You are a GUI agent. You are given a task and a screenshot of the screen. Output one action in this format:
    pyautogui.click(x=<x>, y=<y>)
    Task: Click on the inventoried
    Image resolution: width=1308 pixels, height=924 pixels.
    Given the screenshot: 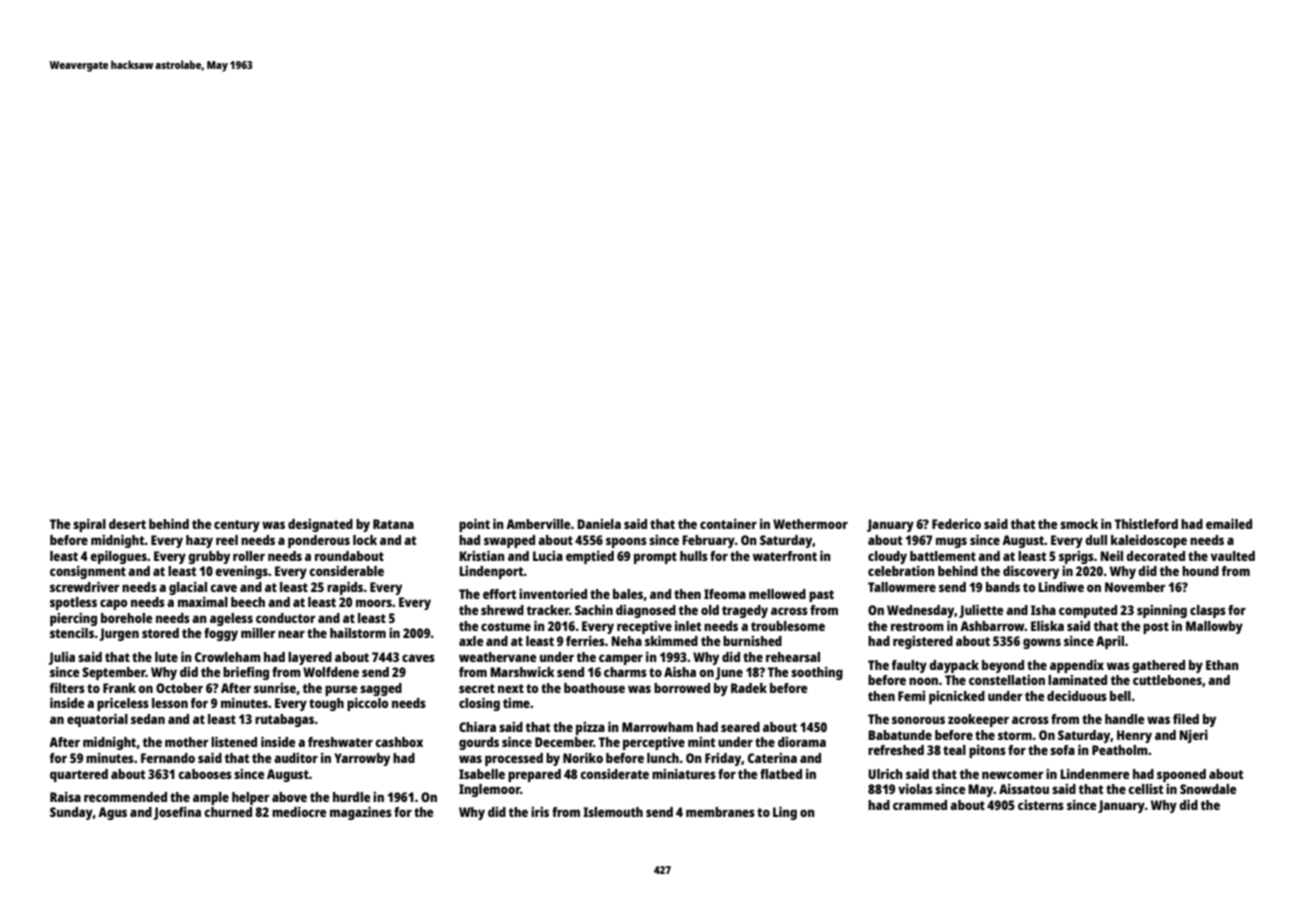 What is the action you would take?
    pyautogui.click(x=553, y=593)
